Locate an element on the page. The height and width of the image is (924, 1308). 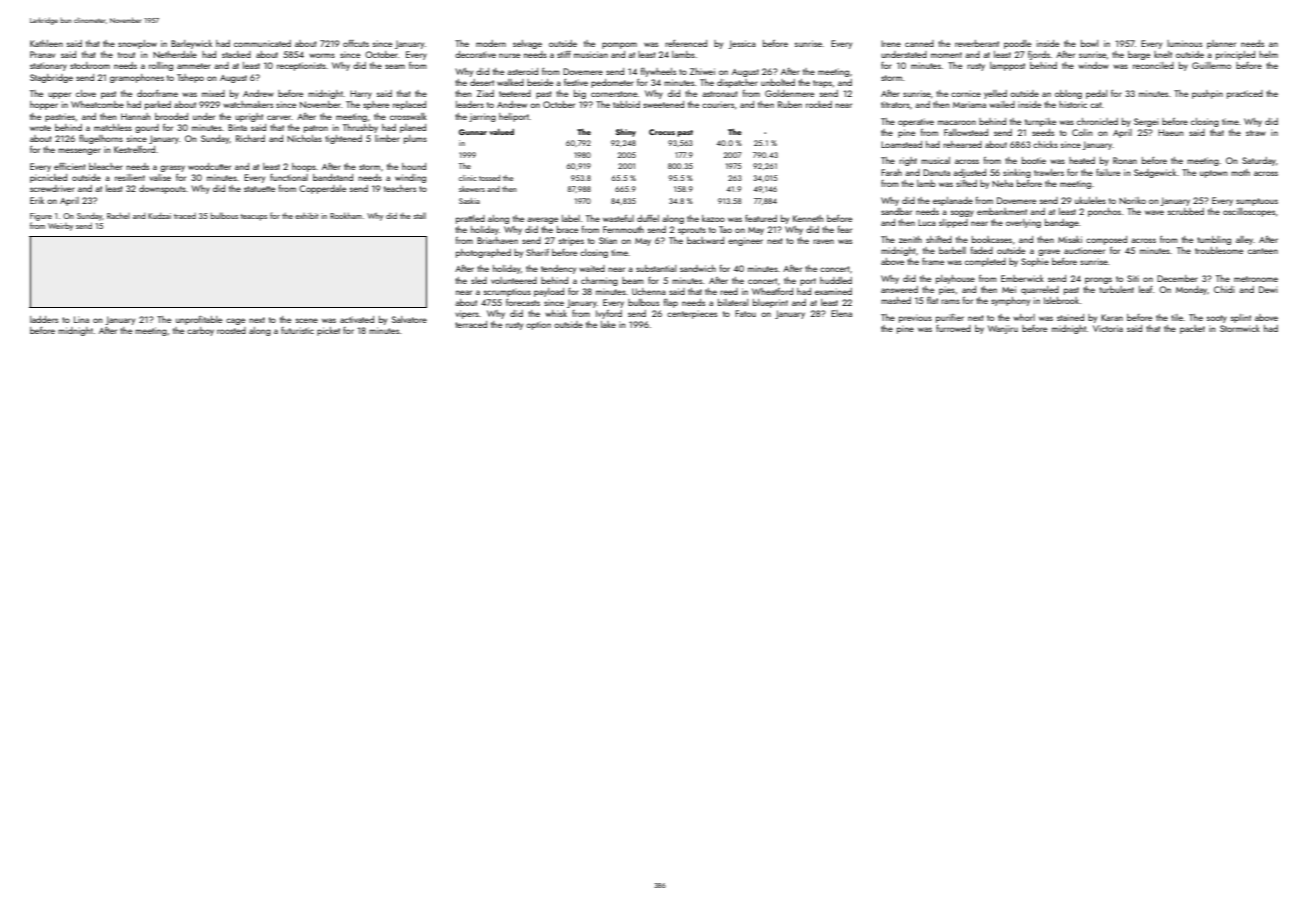
unprofitable is located at coordinates (199, 320).
